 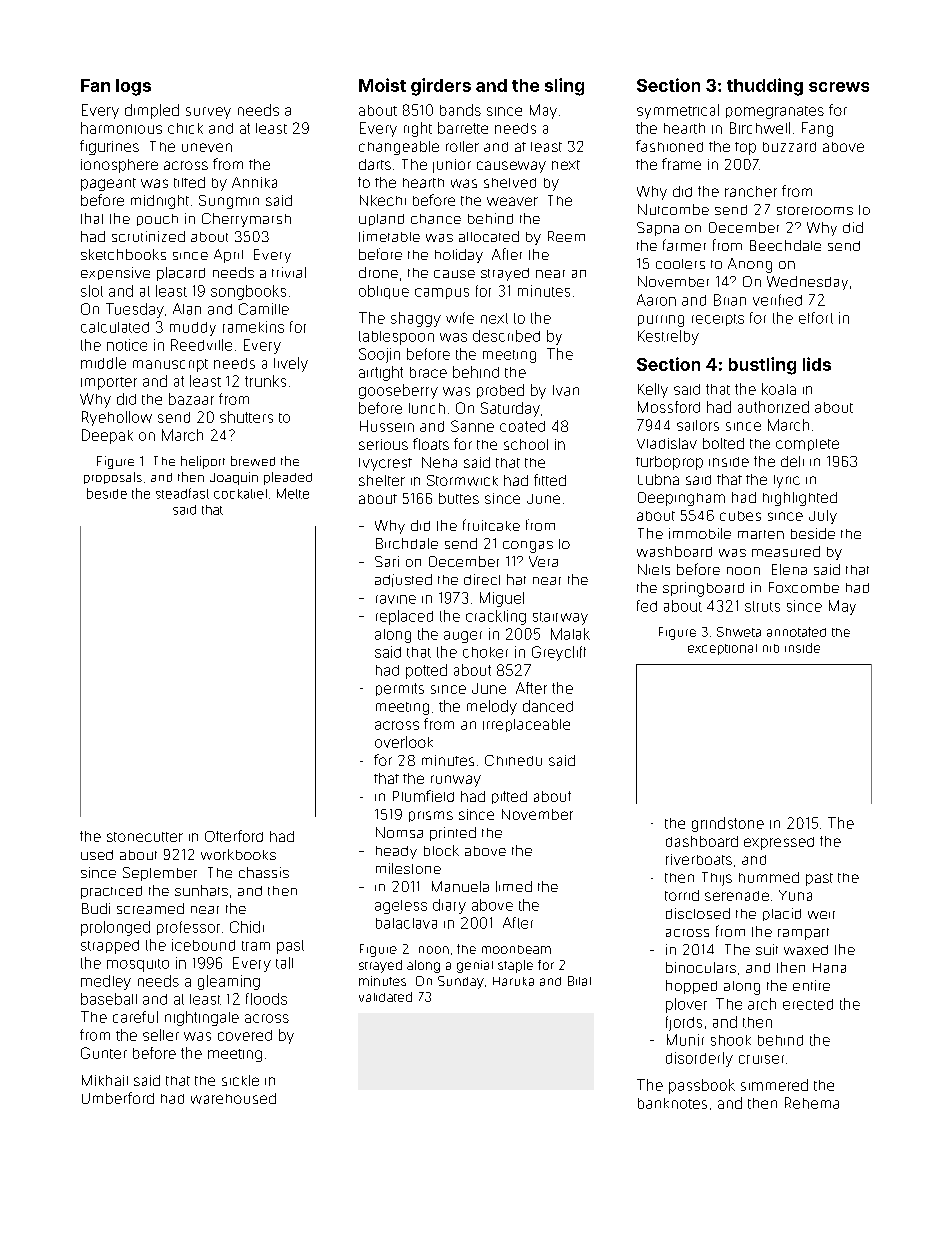 I want to click on stonecutter, so click(x=145, y=837).
